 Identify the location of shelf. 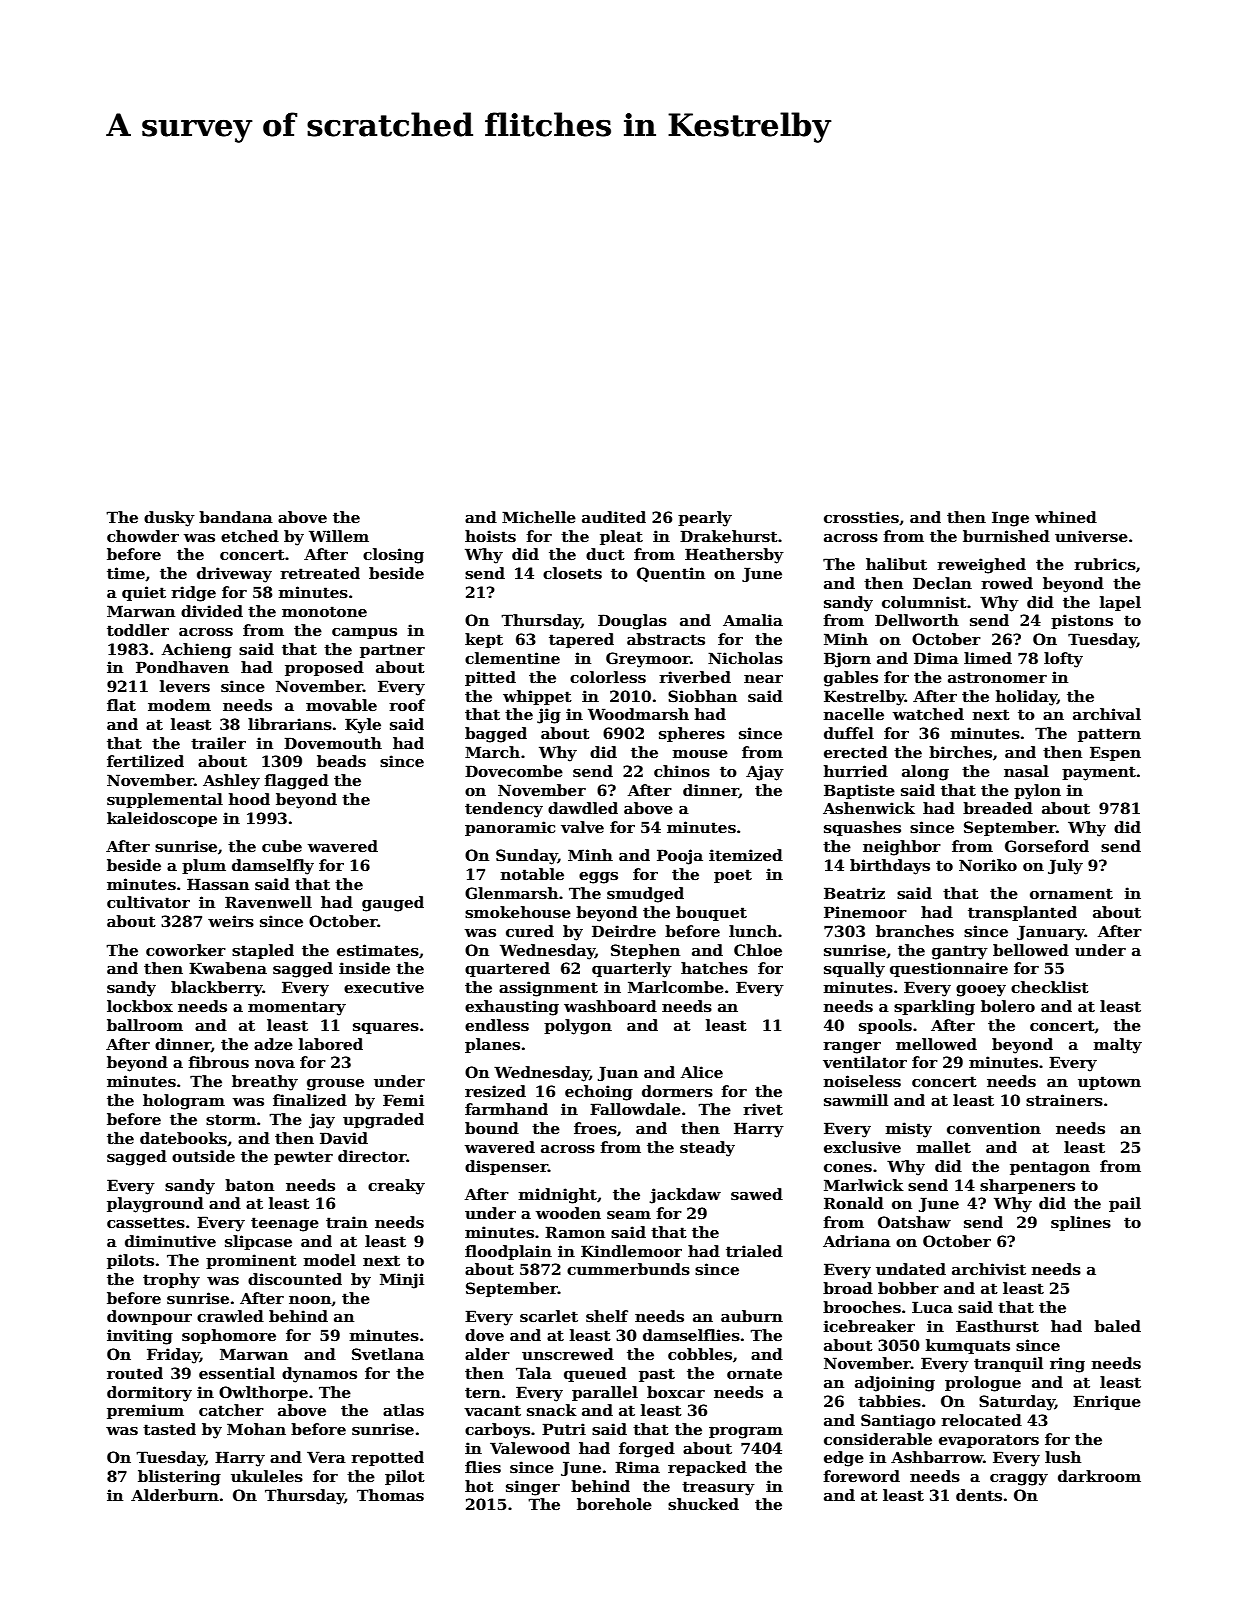
(607, 1316).
